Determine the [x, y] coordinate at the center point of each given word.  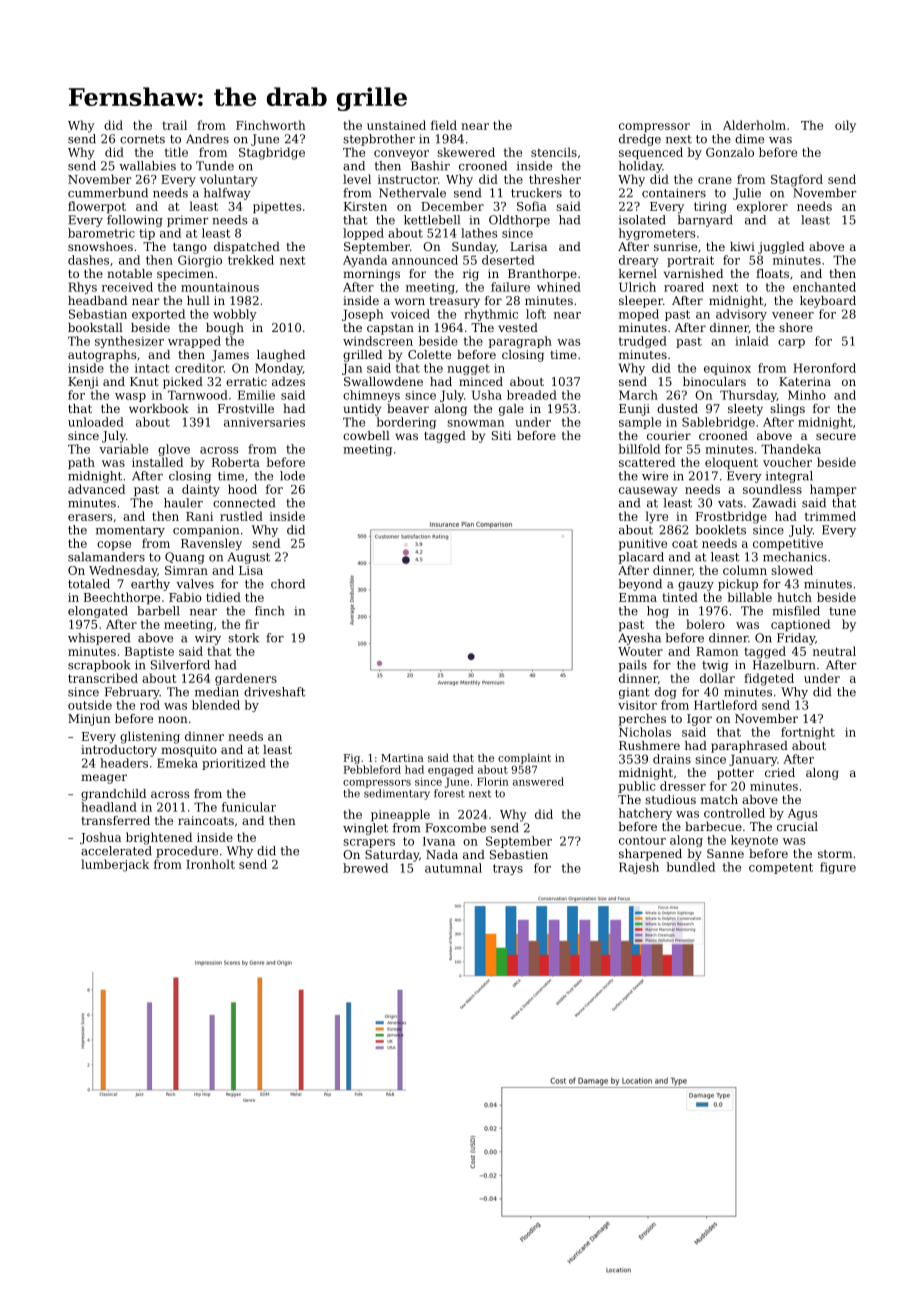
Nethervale [412, 193]
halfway [227, 194]
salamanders [106, 557]
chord [288, 584]
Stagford [797, 180]
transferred [116, 820]
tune [842, 611]
